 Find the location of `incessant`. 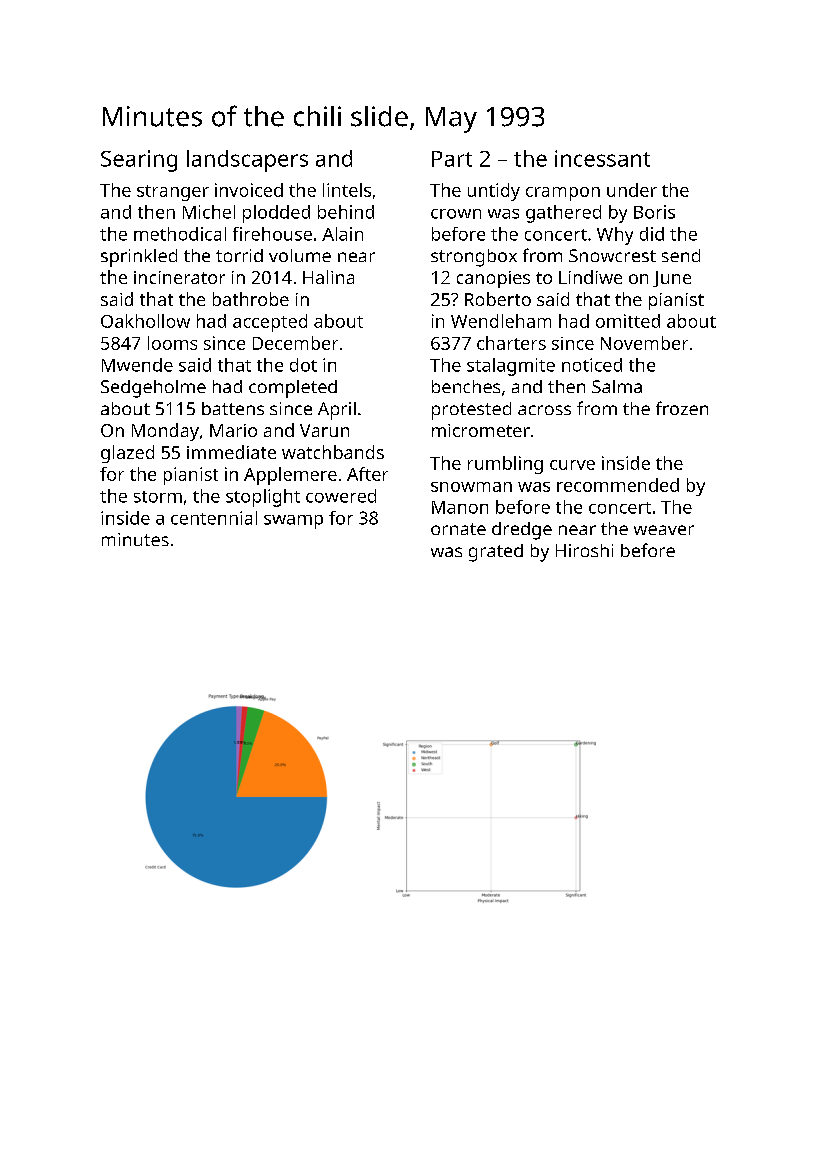

incessant is located at coordinates (602, 158).
